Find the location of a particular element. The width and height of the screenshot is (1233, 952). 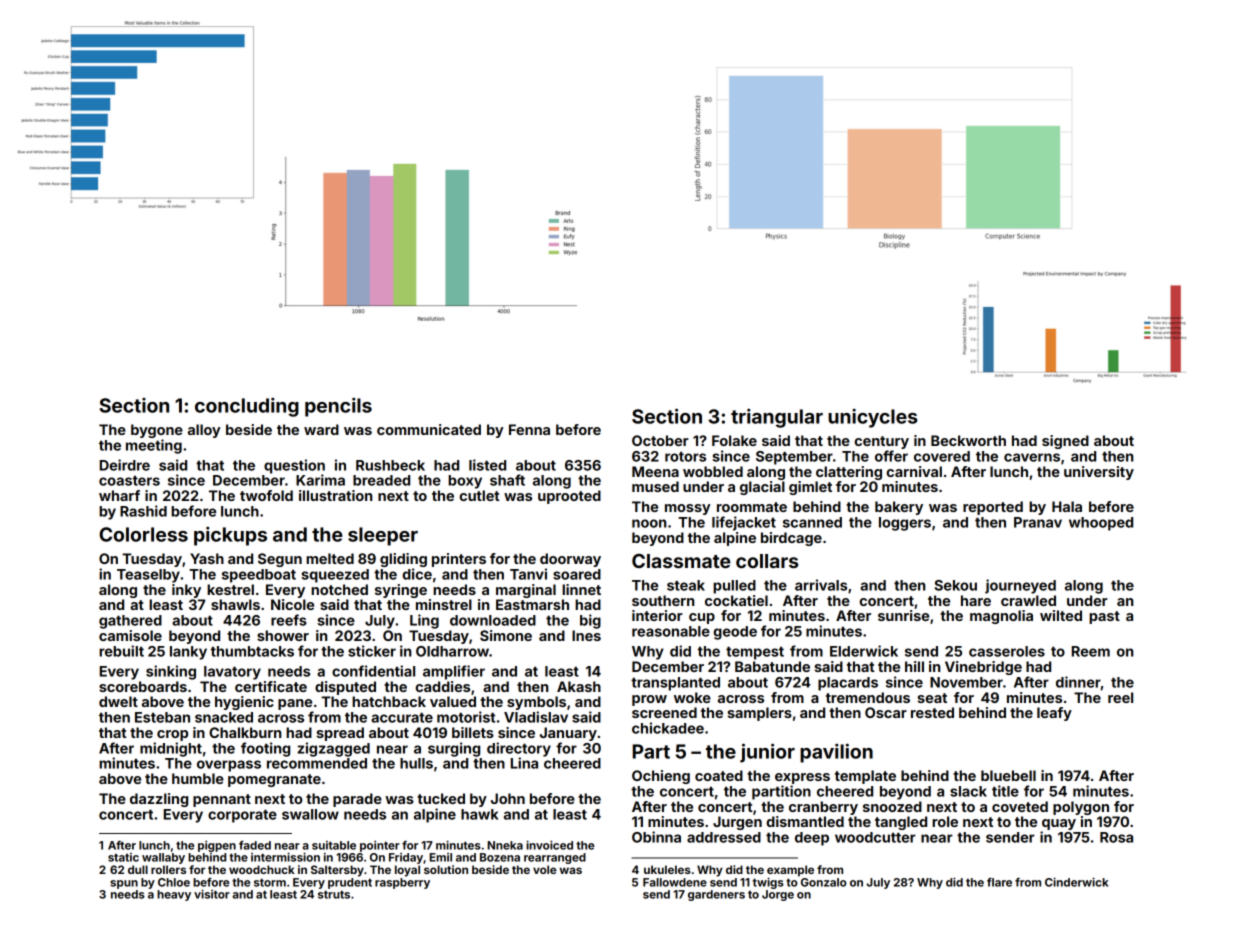

linnet is located at coordinates (581, 589).
